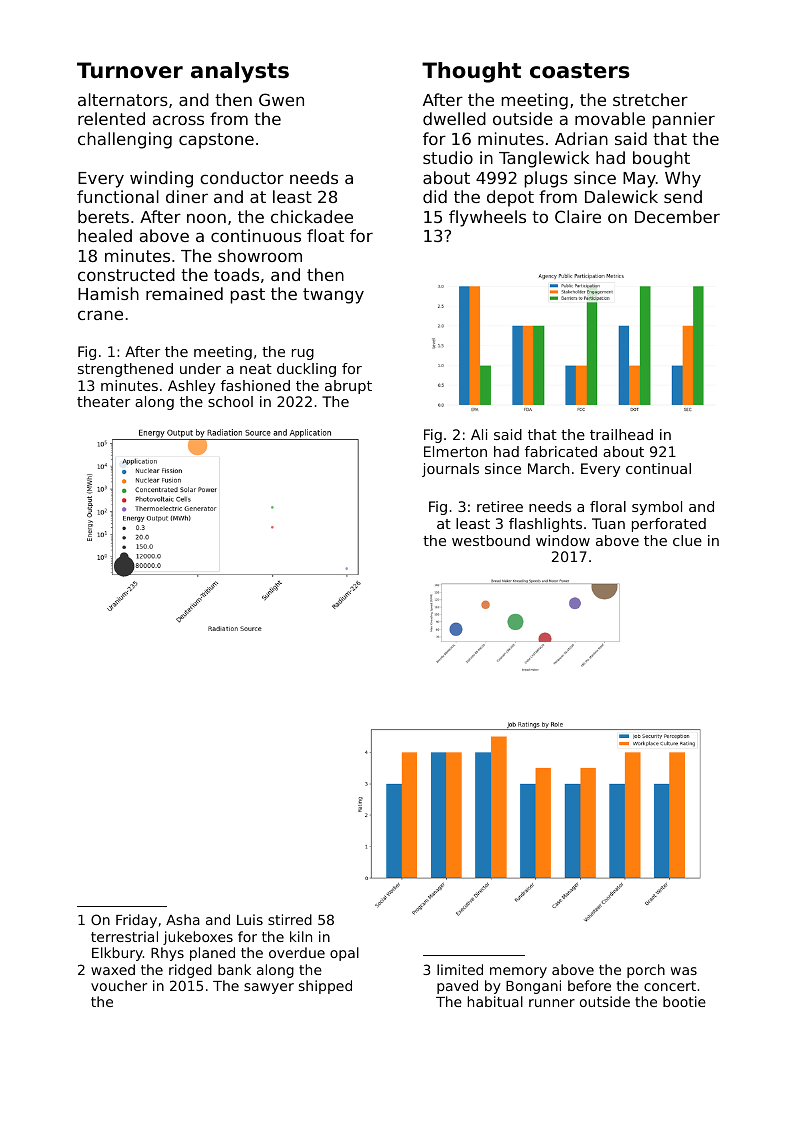  Describe the element at coordinates (290, 919) in the screenshot. I see `stirred` at that location.
